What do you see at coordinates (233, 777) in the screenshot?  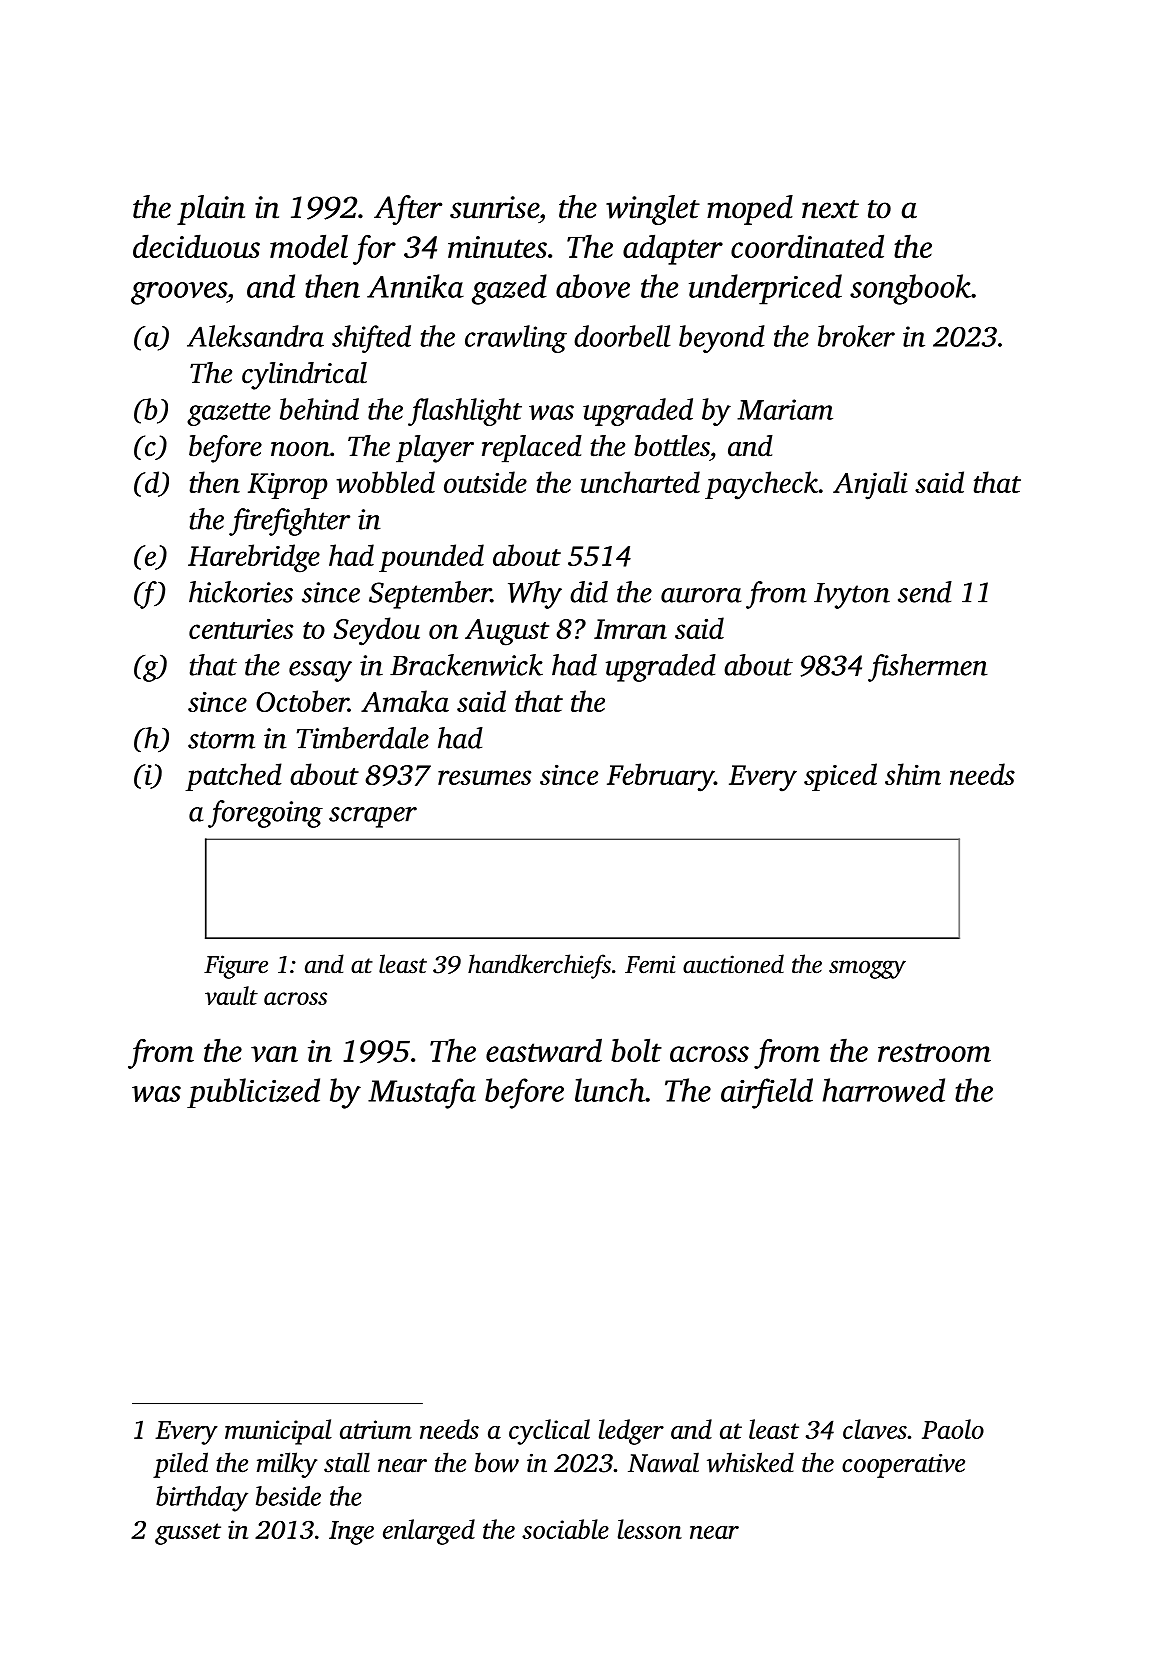 I see `patched` at bounding box center [233, 777].
